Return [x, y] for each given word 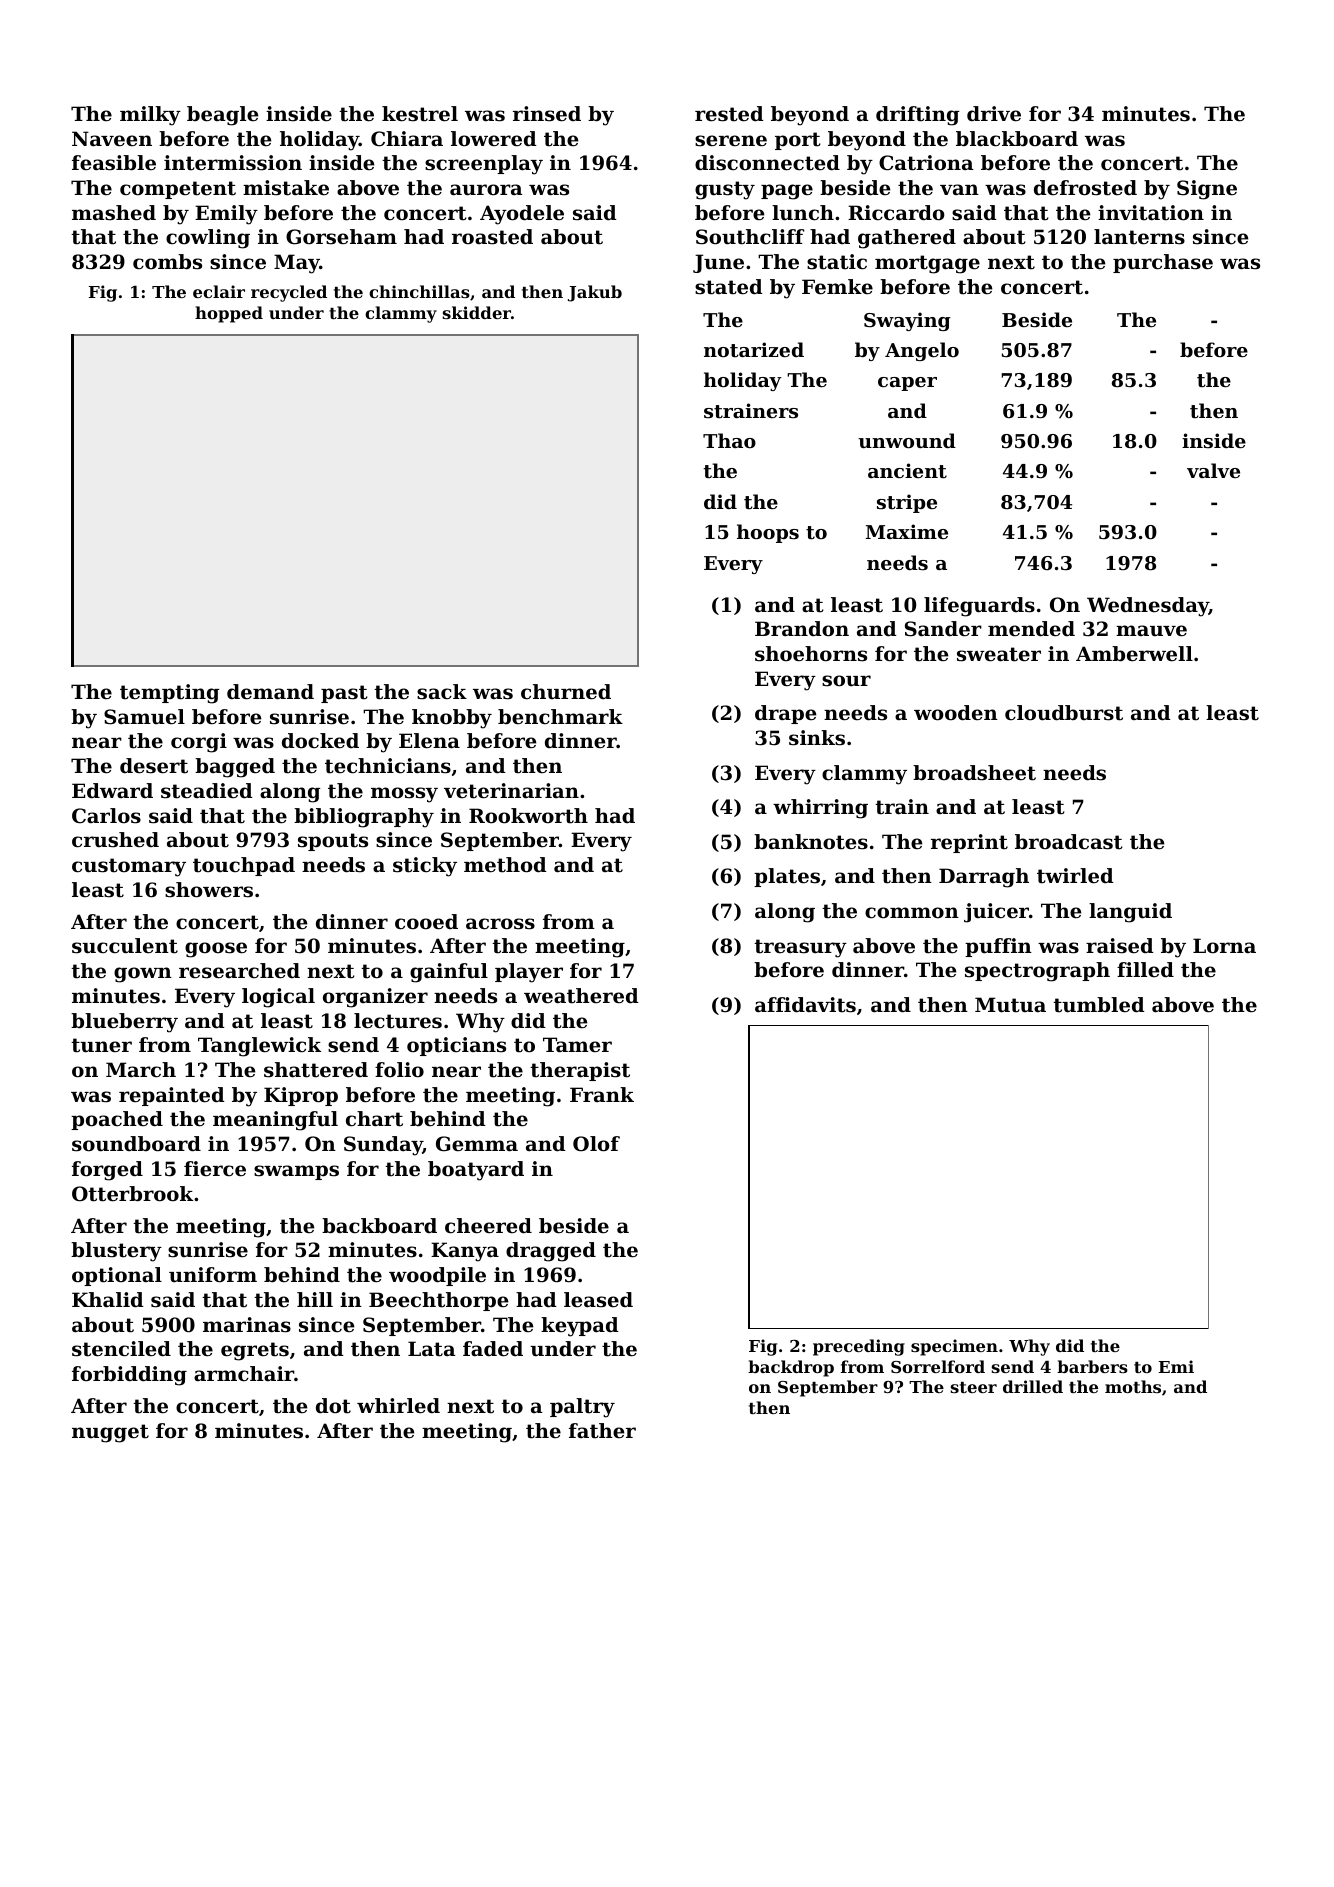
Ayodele [522, 215]
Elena [429, 741]
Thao [729, 440]
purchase [1163, 263]
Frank [602, 1094]
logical [278, 998]
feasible [114, 163]
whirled [398, 1406]
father [602, 1431]
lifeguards [979, 607]
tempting [169, 694]
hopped [229, 314]
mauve [1151, 631]
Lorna [1224, 946]
